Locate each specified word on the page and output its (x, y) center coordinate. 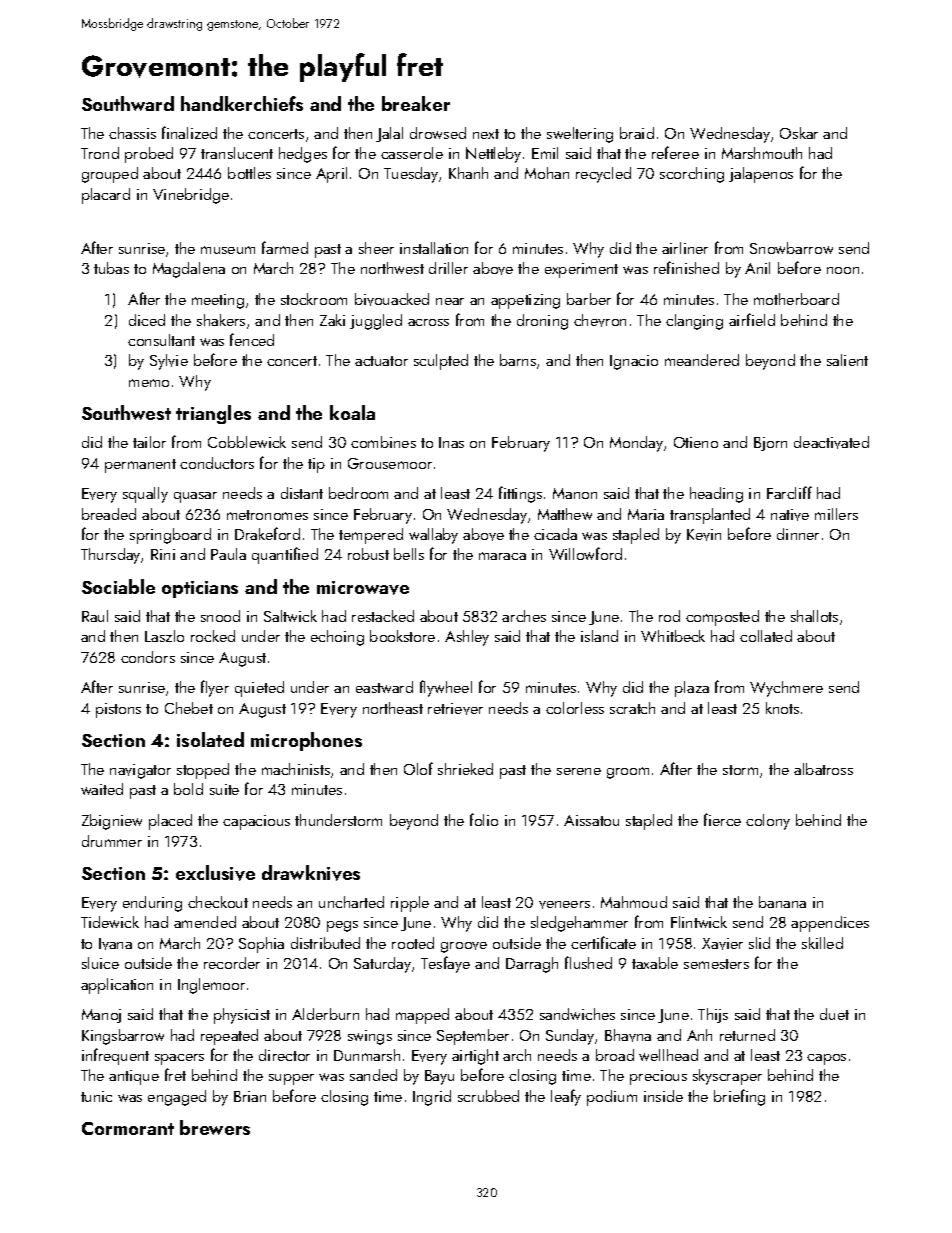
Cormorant (128, 1128)
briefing (739, 1097)
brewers (215, 1127)
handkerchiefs (242, 103)
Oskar (799, 133)
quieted (259, 689)
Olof (418, 768)
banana (782, 902)
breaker (416, 103)
